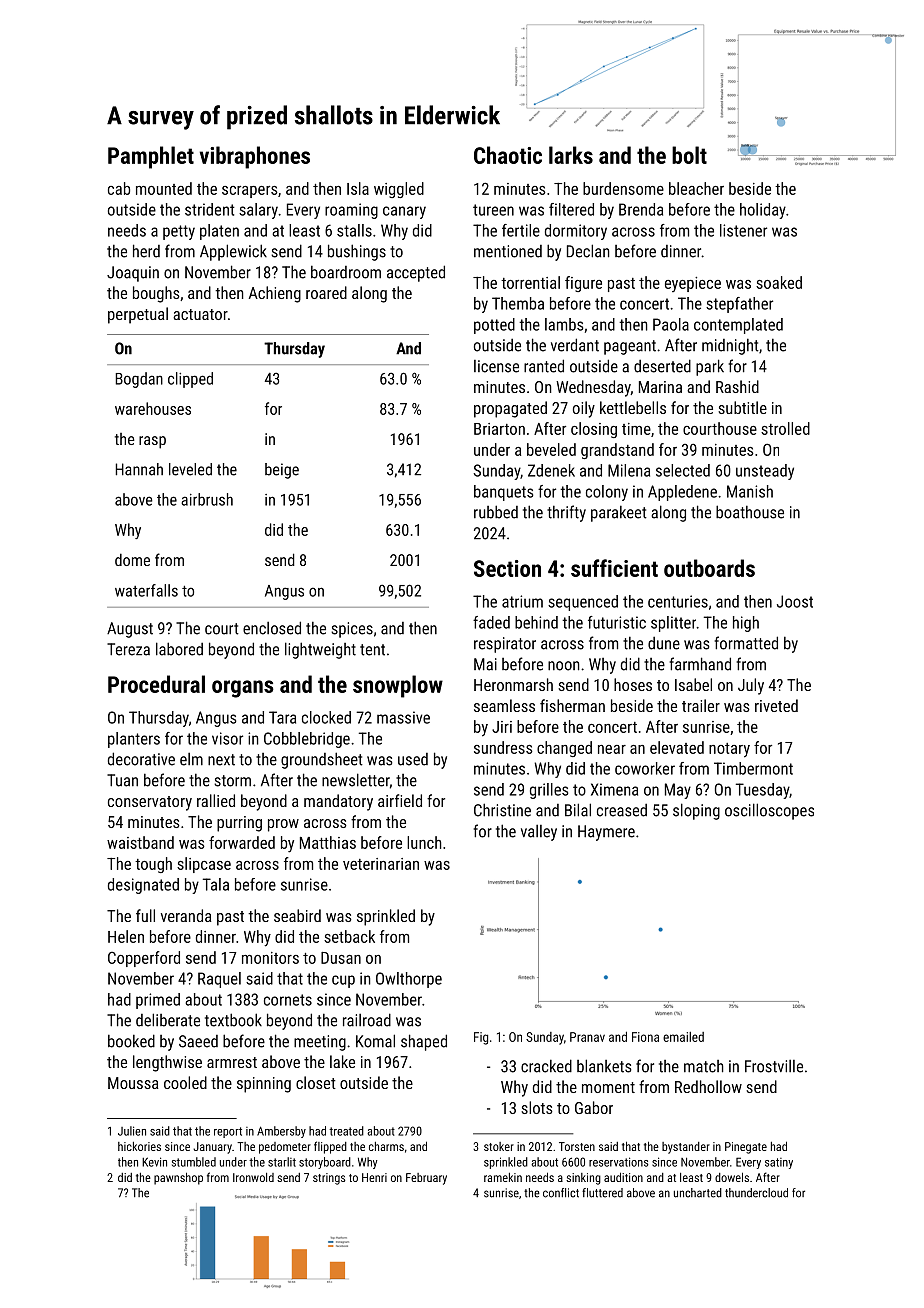  I want to click on riveted, so click(776, 705).
